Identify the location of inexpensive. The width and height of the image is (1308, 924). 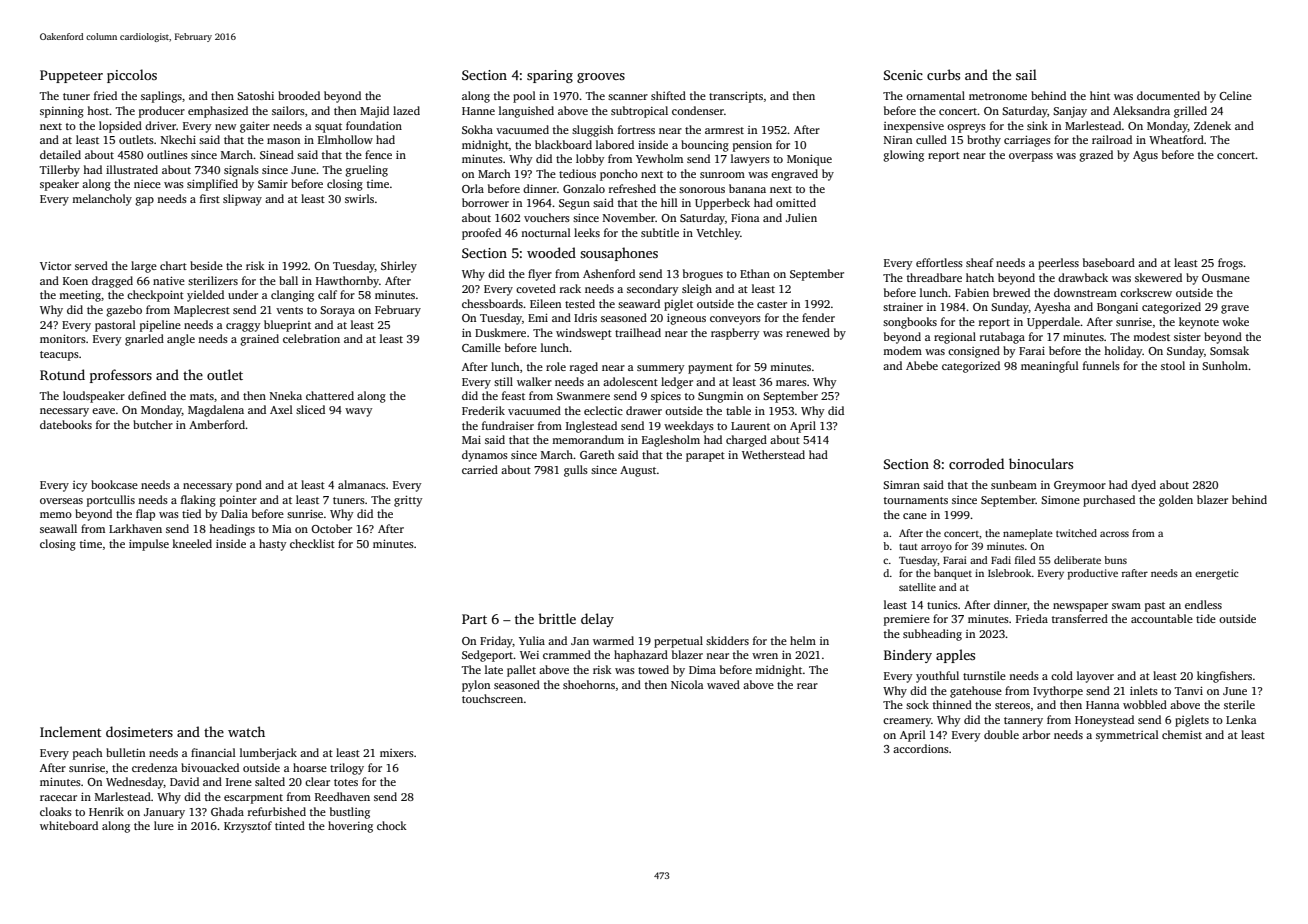
(914, 127).
